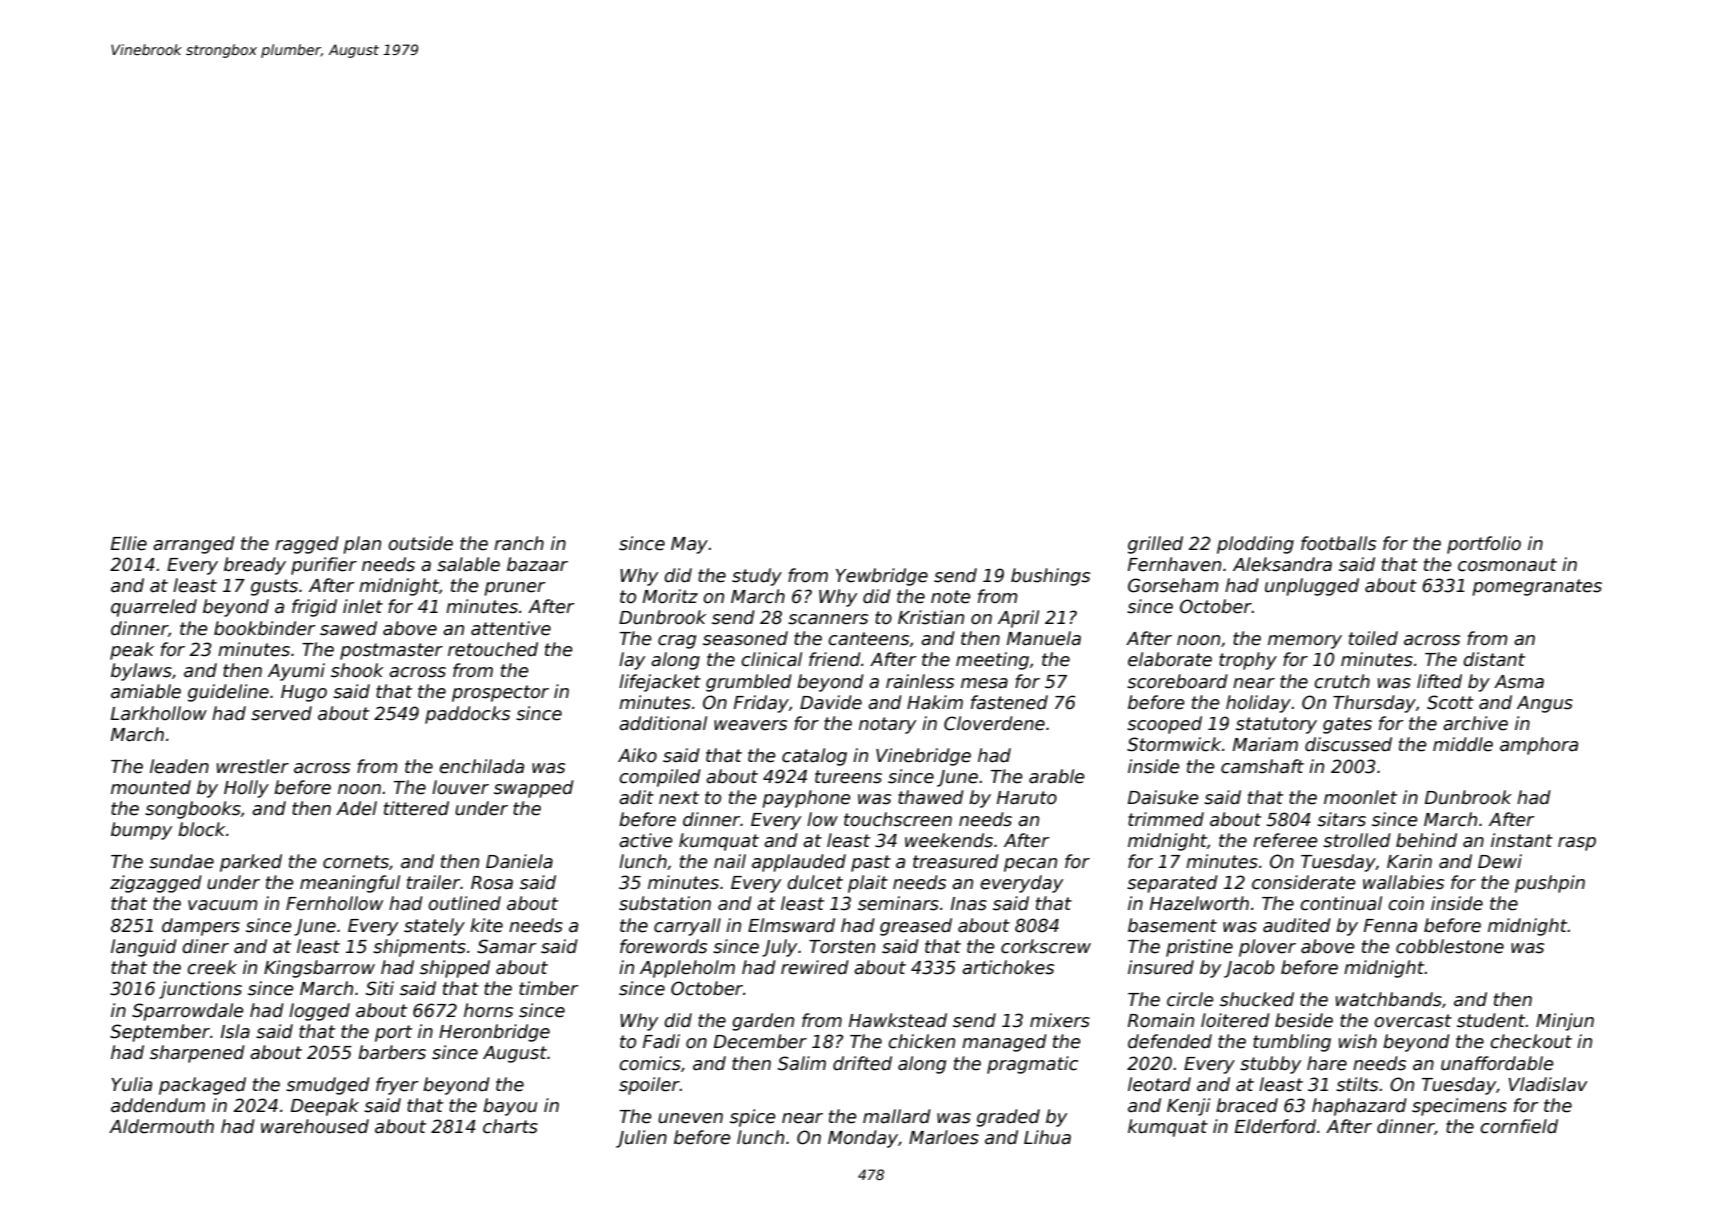  I want to click on Elmsward, so click(791, 925).
